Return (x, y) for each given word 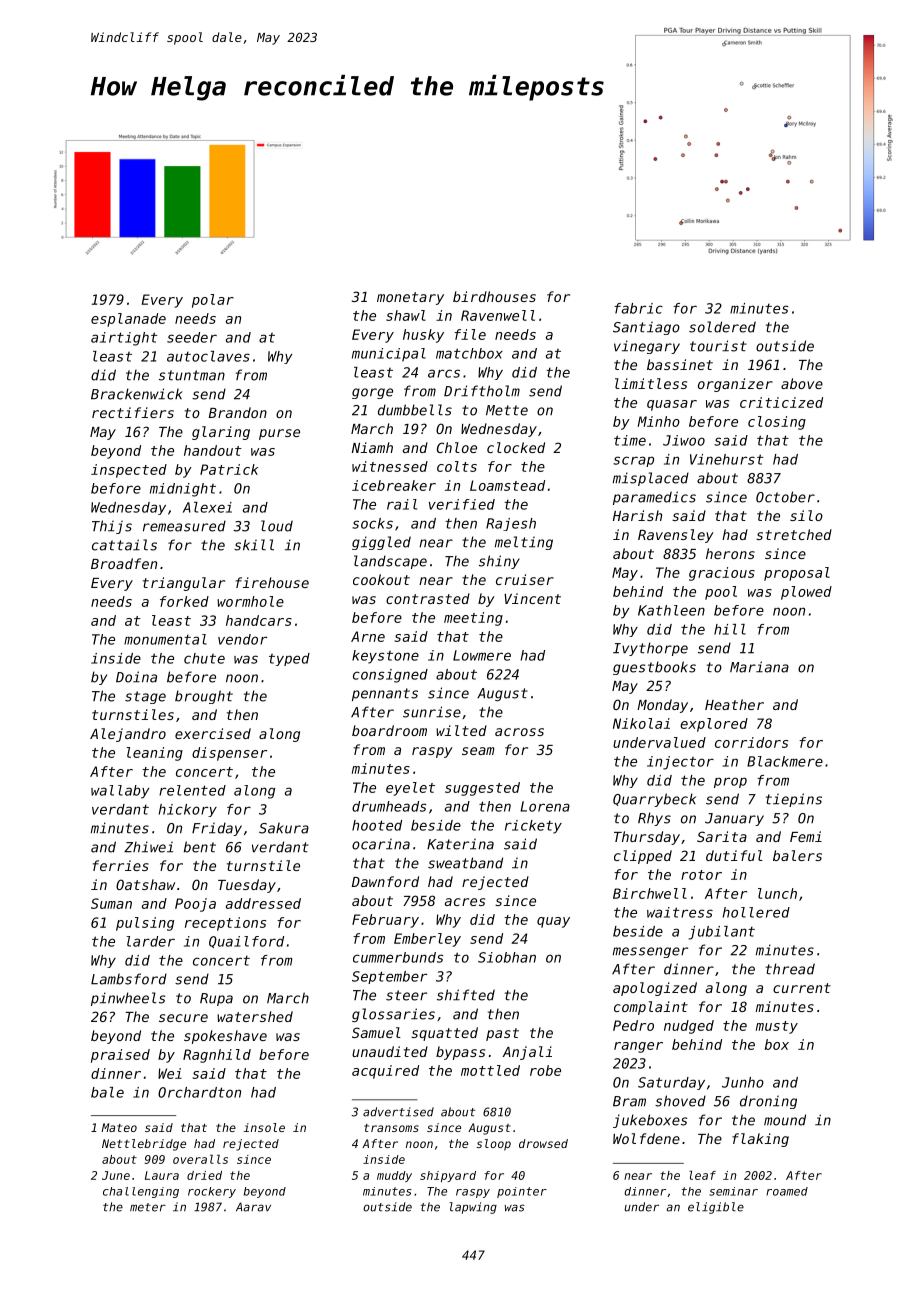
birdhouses (494, 296)
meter (148, 1207)
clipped (643, 857)
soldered (722, 327)
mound (785, 1120)
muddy (394, 1176)
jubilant (722, 933)
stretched (794, 534)
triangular (184, 584)
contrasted (428, 598)
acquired (385, 1072)
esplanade (128, 320)
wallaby (120, 792)
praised (120, 1056)
